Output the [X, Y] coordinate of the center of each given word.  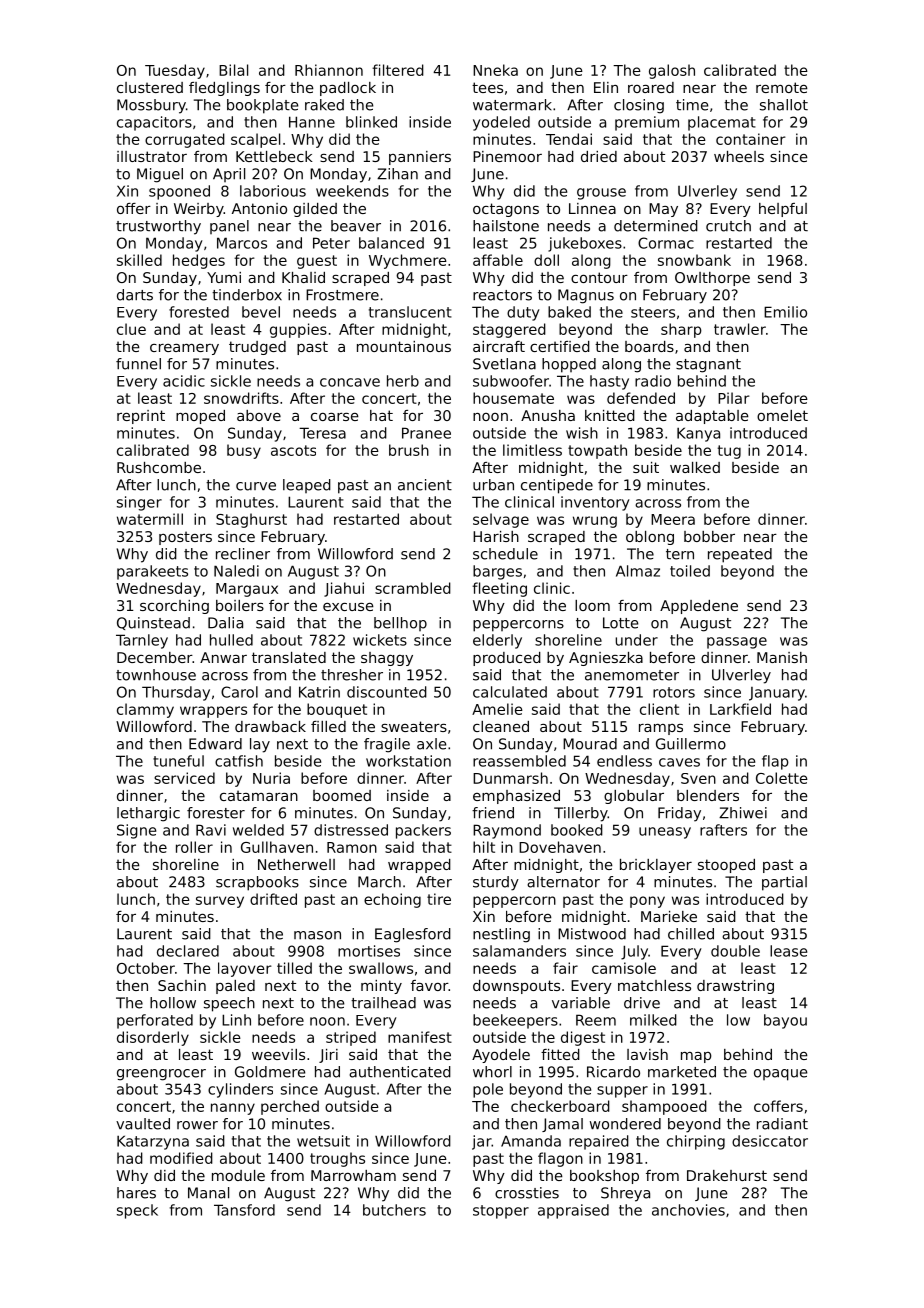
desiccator [770, 1141]
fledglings [224, 89]
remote [782, 87]
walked [695, 467]
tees [487, 87]
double [735, 951]
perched [290, 1107]
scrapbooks [257, 883]
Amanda [531, 1141]
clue [131, 329]
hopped [569, 365]
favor [430, 985]
